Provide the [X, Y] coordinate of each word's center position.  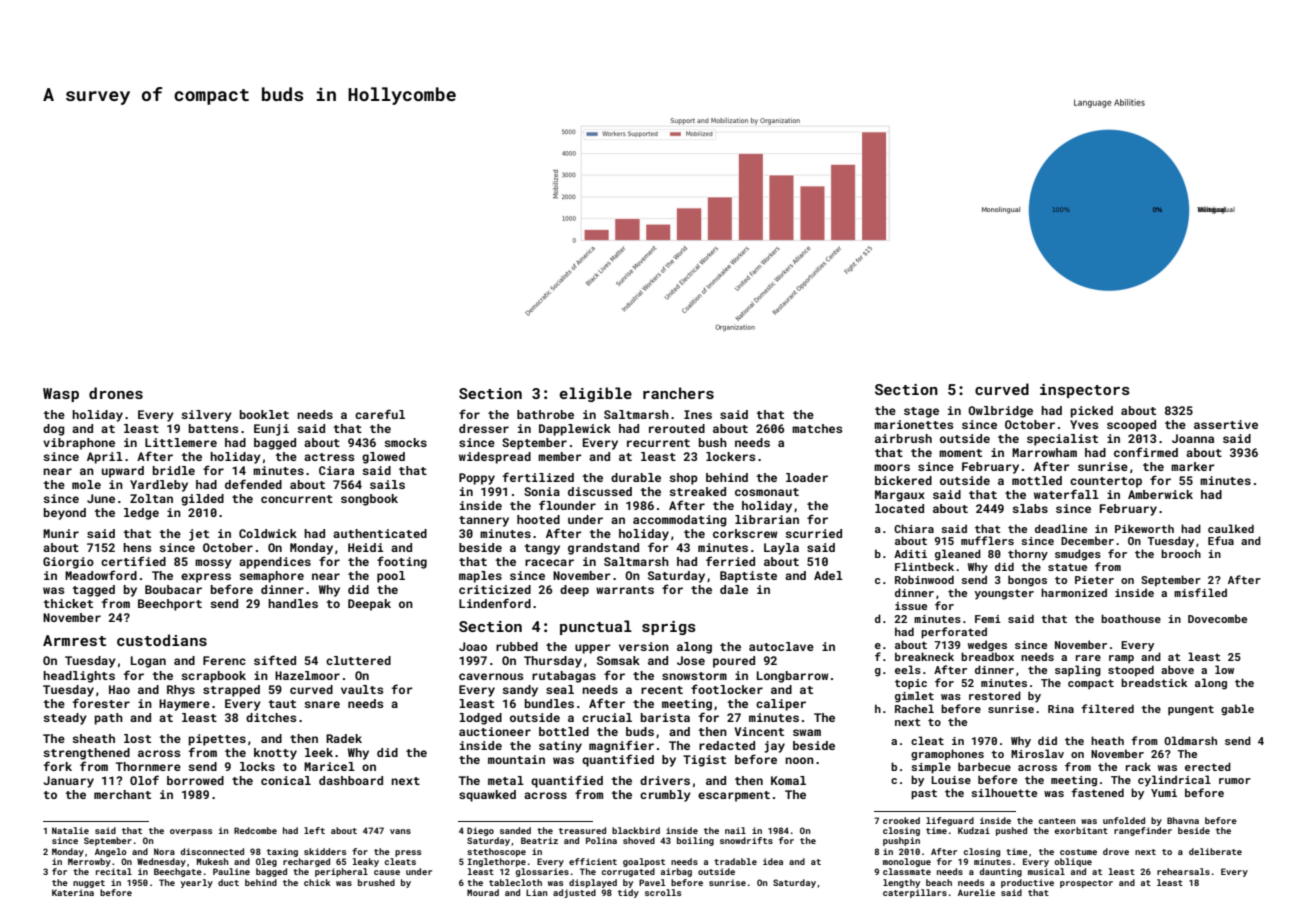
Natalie [70, 830]
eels [908, 669]
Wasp [61, 395]
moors [892, 467]
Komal [788, 780]
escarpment [734, 796]
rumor [1235, 781]
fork [57, 766]
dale [734, 589]
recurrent [658, 443]
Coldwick [268, 533]
